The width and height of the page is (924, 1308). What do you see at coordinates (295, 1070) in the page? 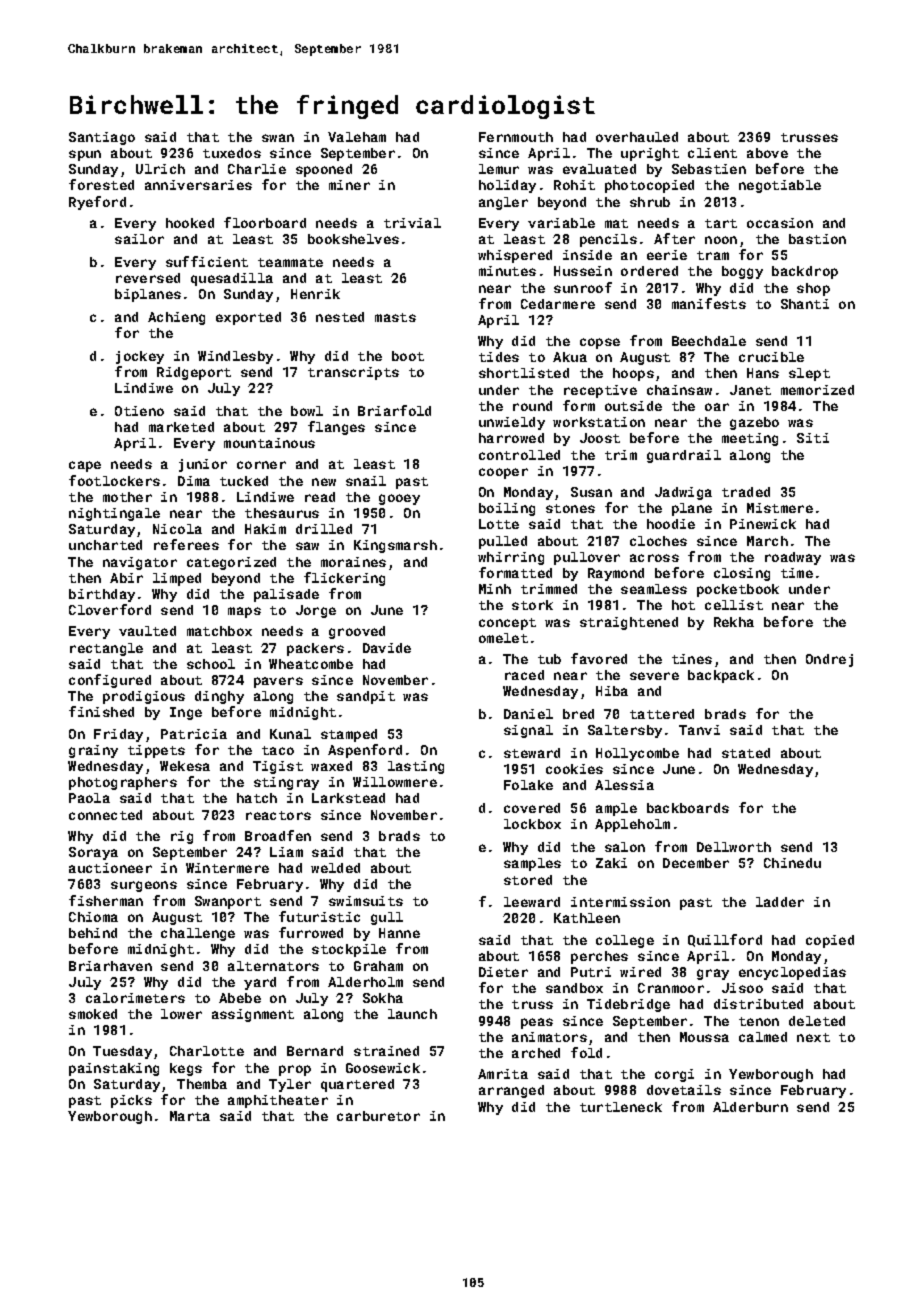
I see `prop` at bounding box center [295, 1070].
